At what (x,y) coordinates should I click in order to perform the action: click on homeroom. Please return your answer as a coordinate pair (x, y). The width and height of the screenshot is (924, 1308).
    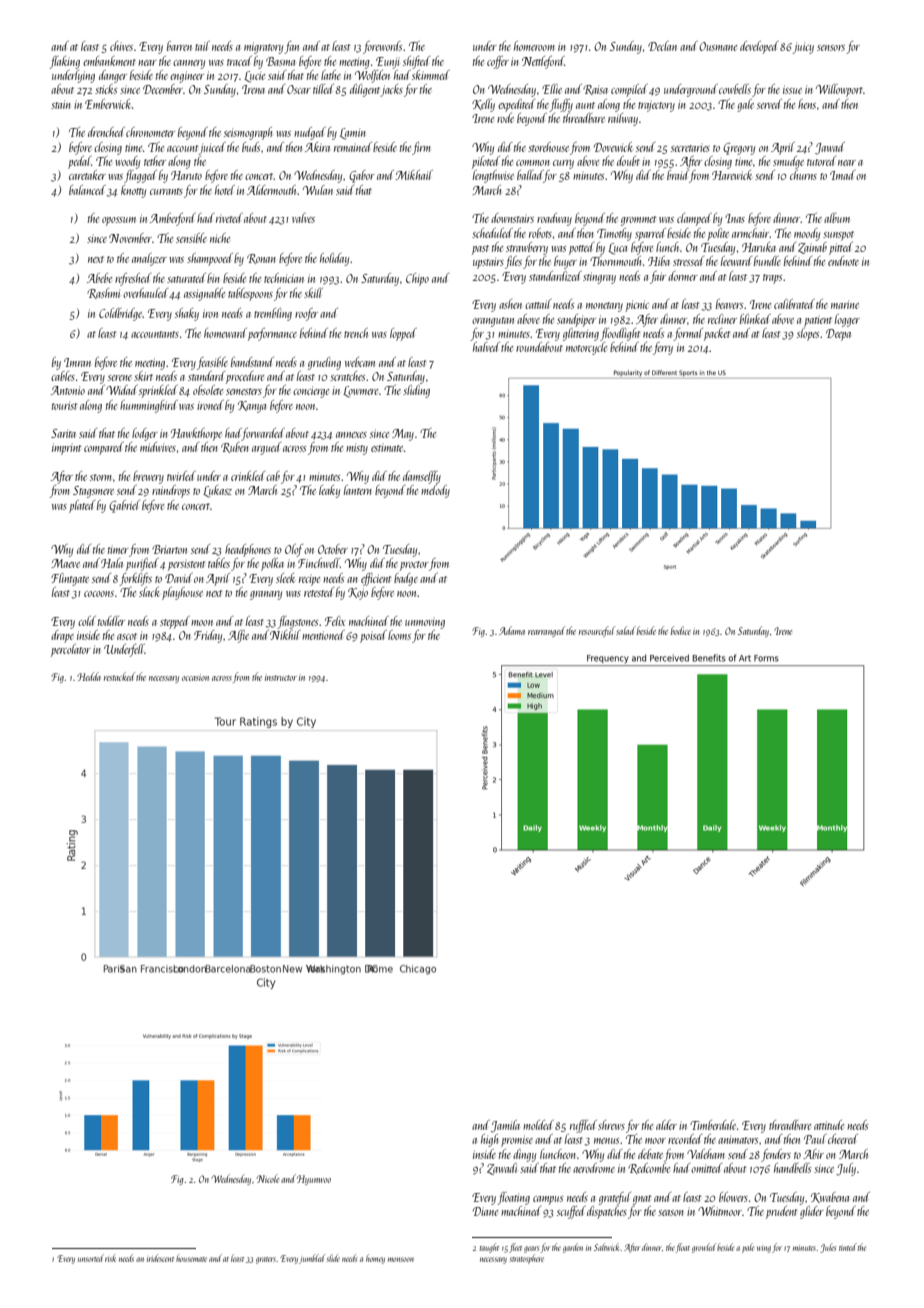
    Looking at the image, I should click on (534, 46).
